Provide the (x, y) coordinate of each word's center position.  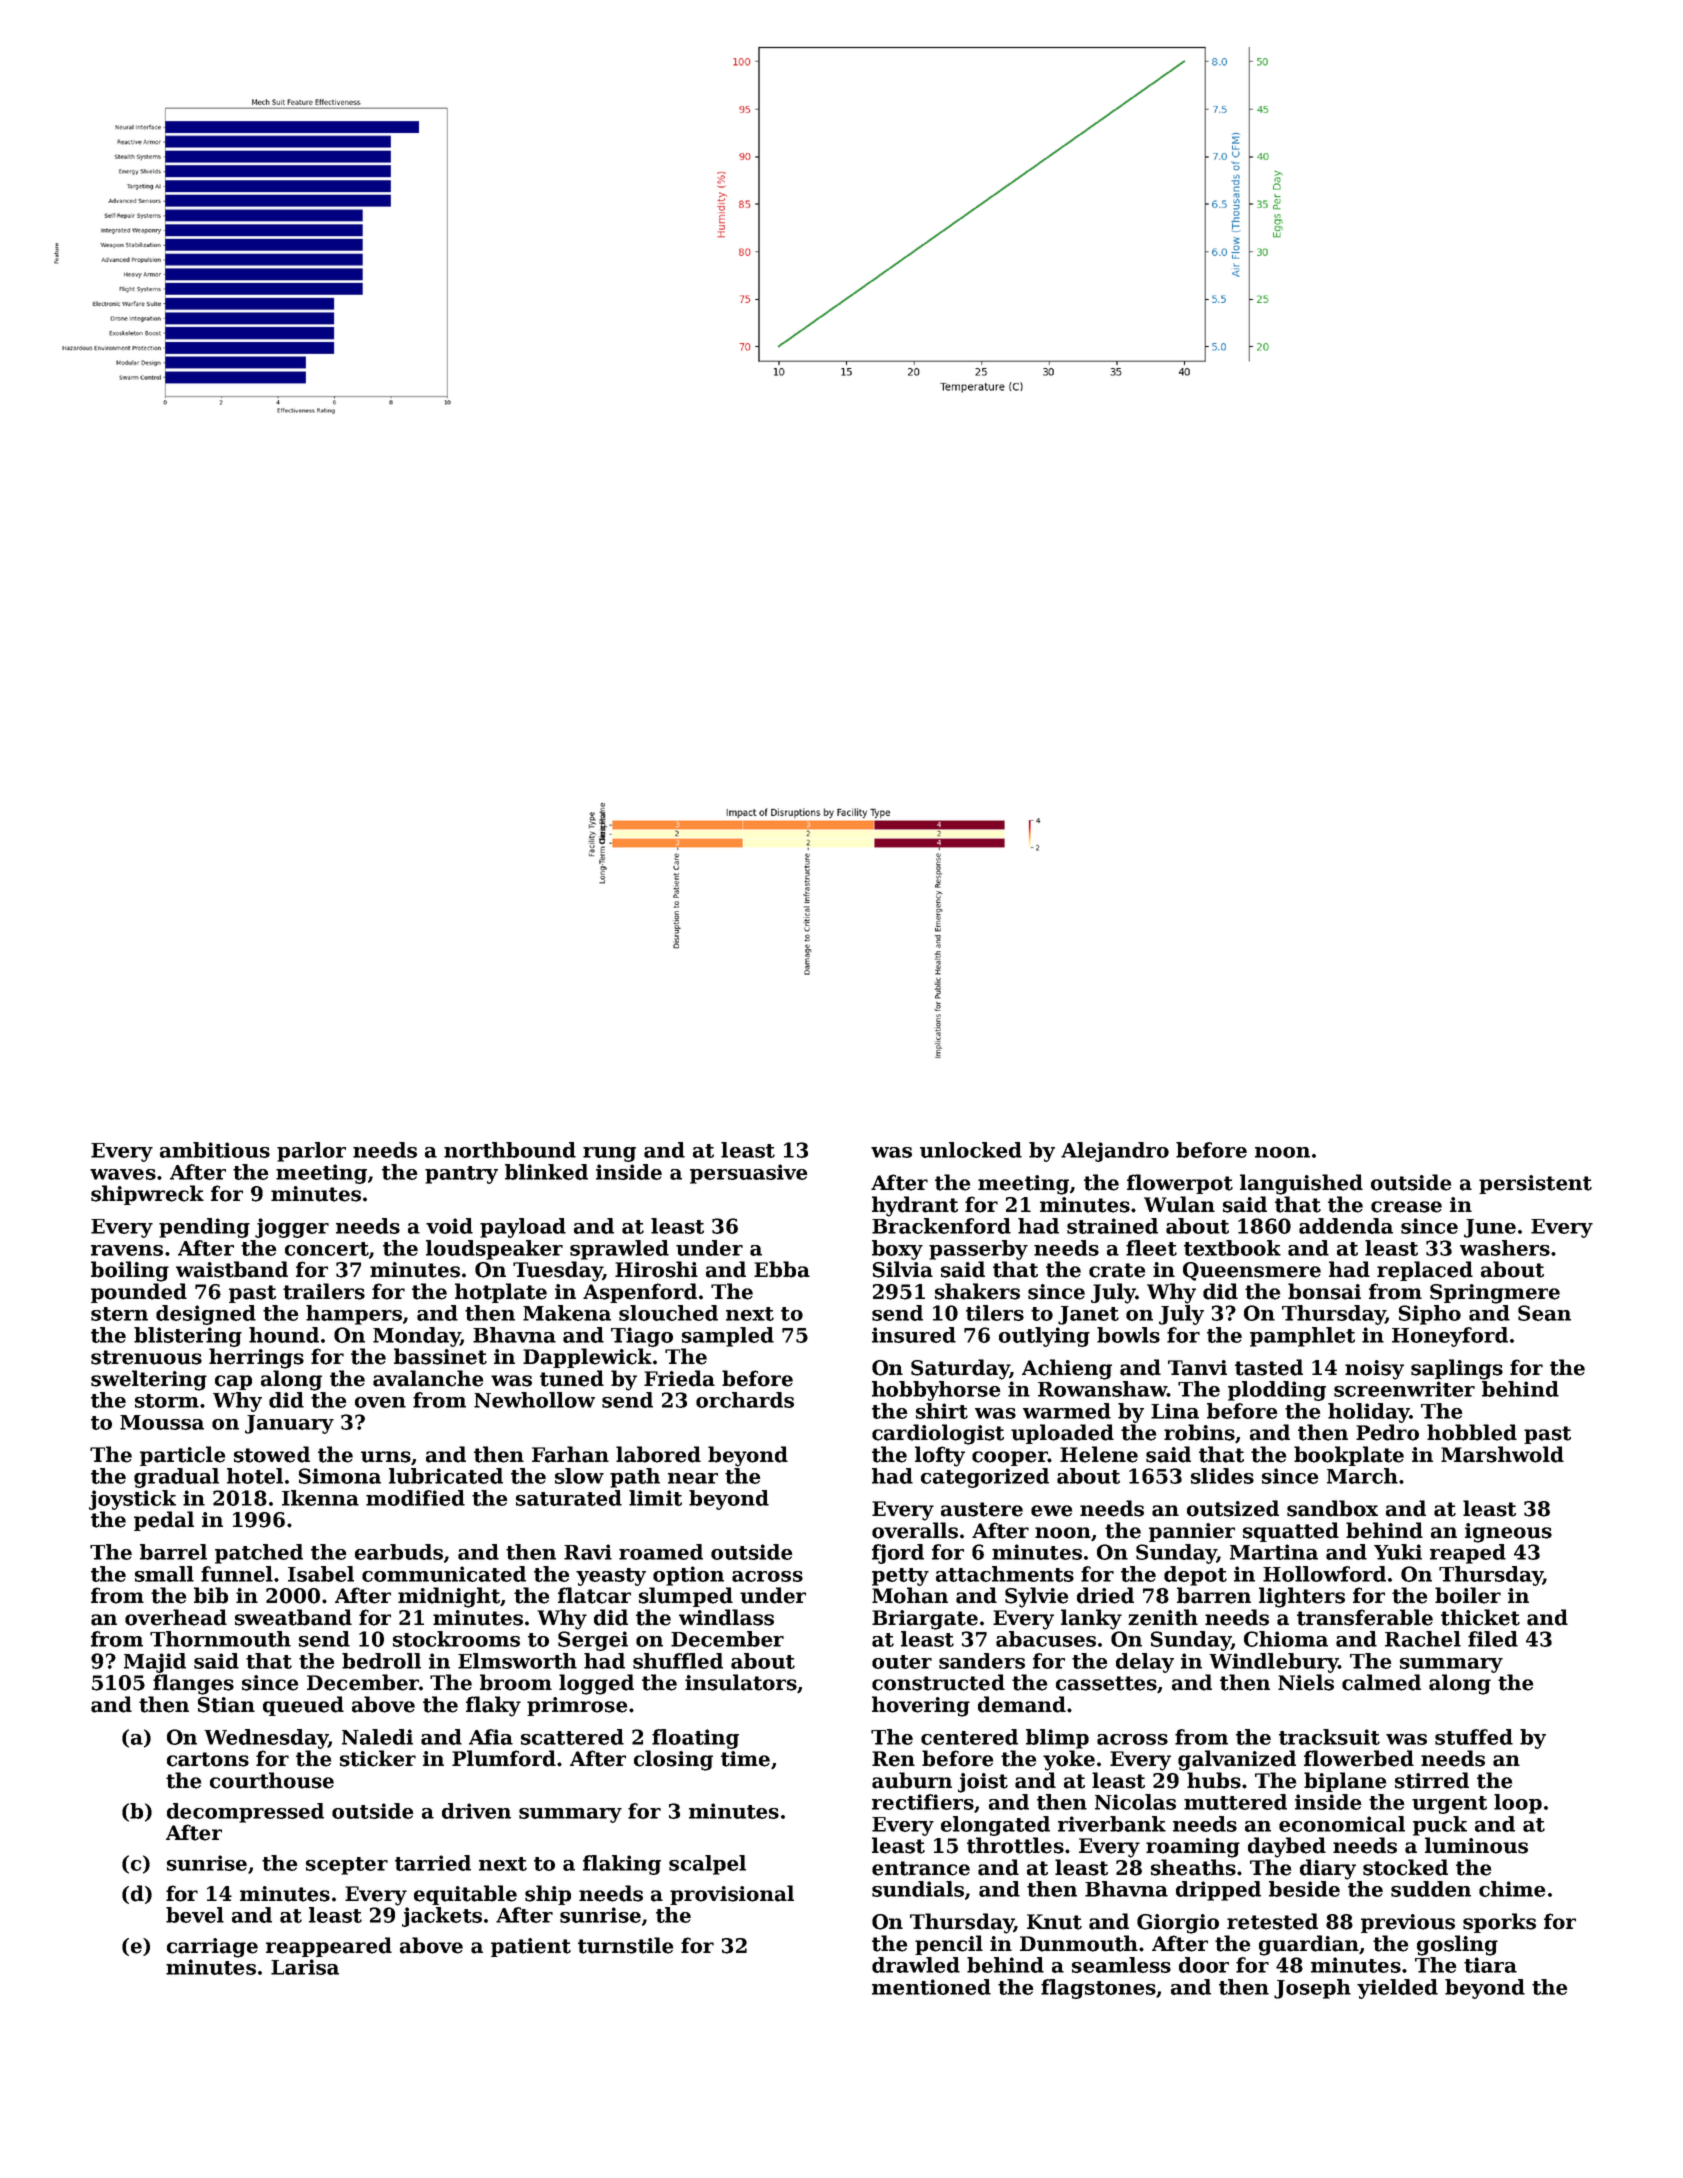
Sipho (1430, 1315)
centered (969, 1737)
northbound (510, 1150)
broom (516, 1682)
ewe (1051, 1511)
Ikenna (320, 1498)
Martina (1274, 1552)
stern (119, 1314)
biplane (1345, 1782)
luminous (1476, 1845)
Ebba (782, 1269)
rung (609, 1154)
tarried (433, 1863)
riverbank (1112, 1824)
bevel (195, 1915)
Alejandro (1115, 1152)
